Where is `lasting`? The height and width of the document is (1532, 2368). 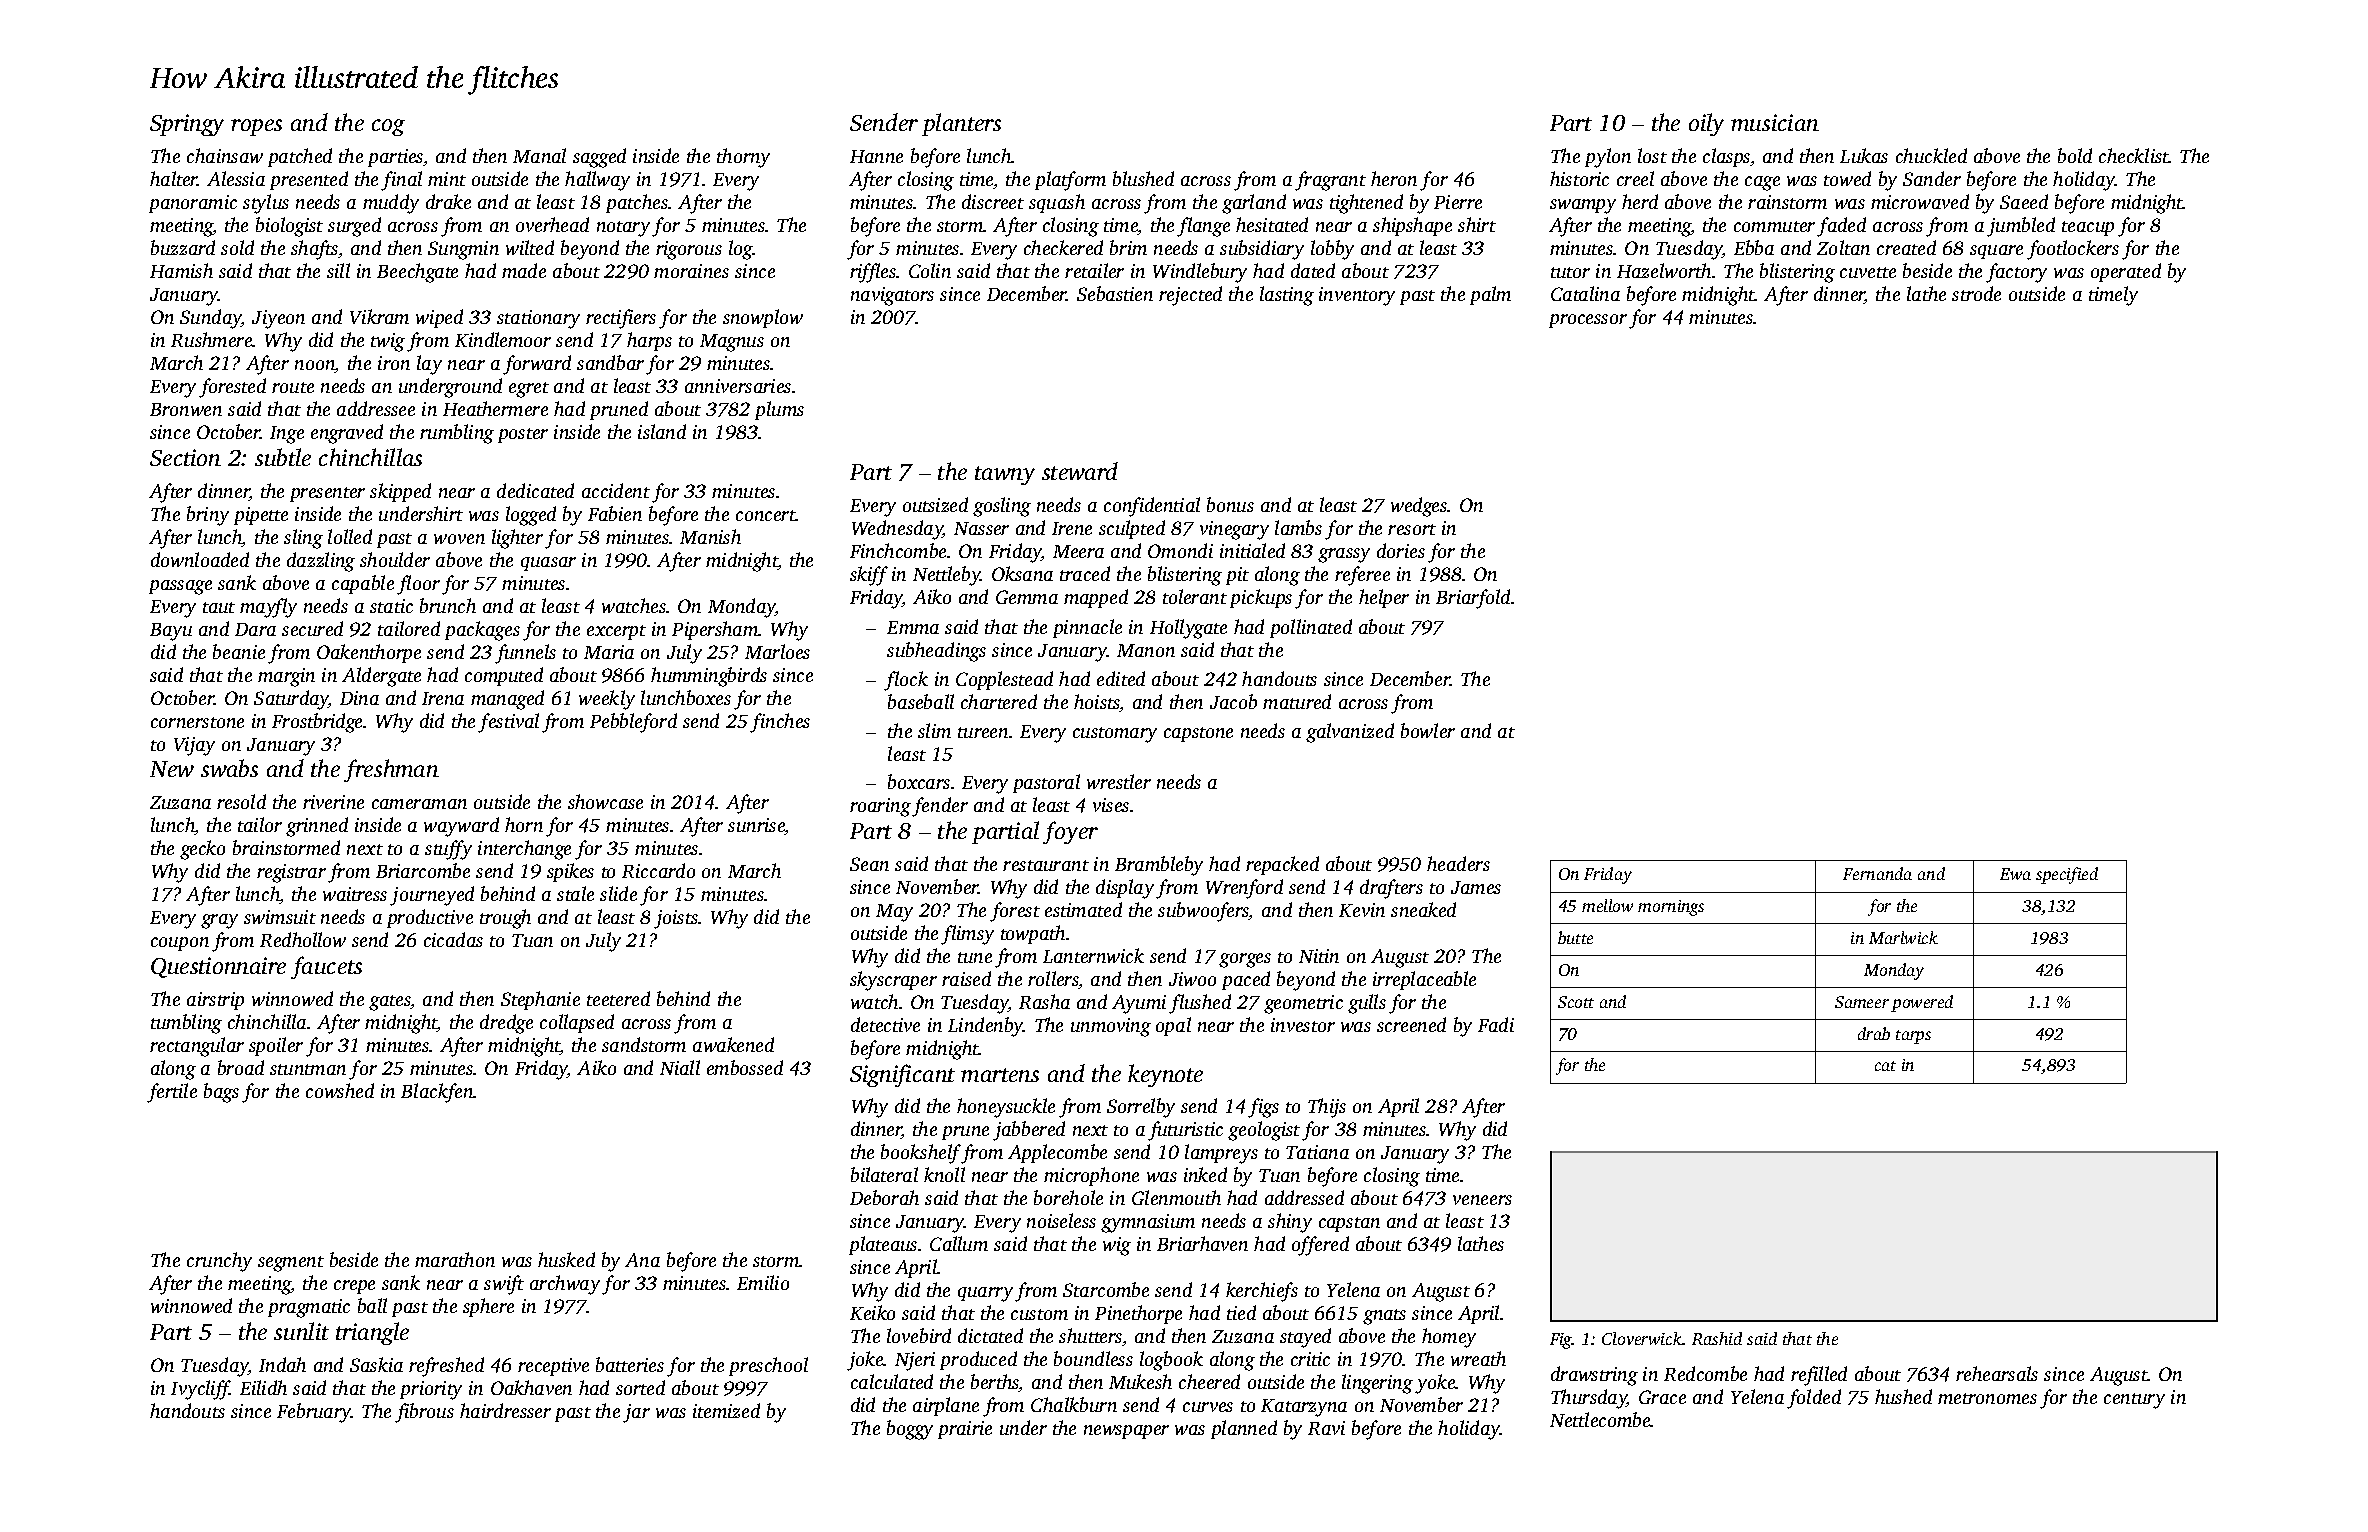
lasting is located at coordinates (1287, 296).
